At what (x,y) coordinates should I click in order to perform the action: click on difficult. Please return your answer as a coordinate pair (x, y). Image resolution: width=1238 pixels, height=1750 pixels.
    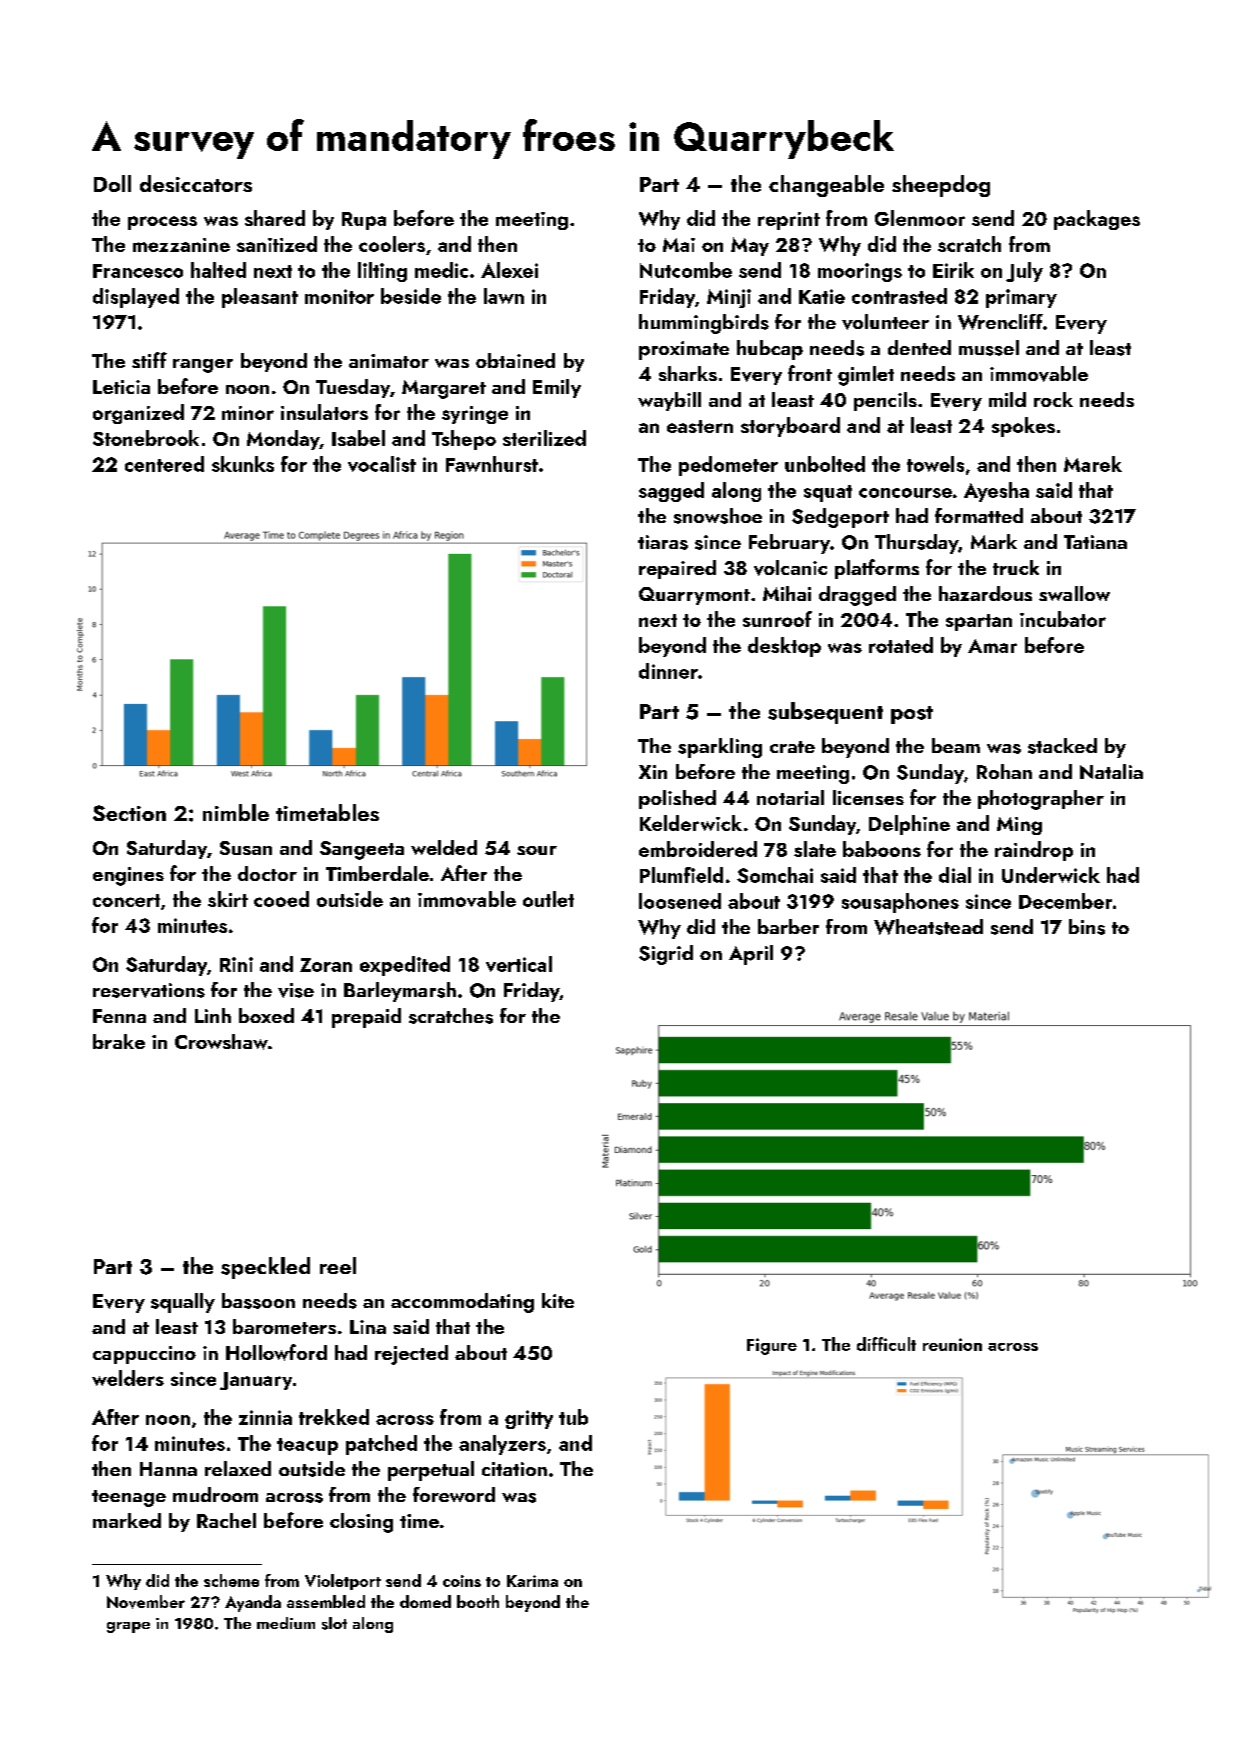
    Looking at the image, I should click on (886, 1344).
